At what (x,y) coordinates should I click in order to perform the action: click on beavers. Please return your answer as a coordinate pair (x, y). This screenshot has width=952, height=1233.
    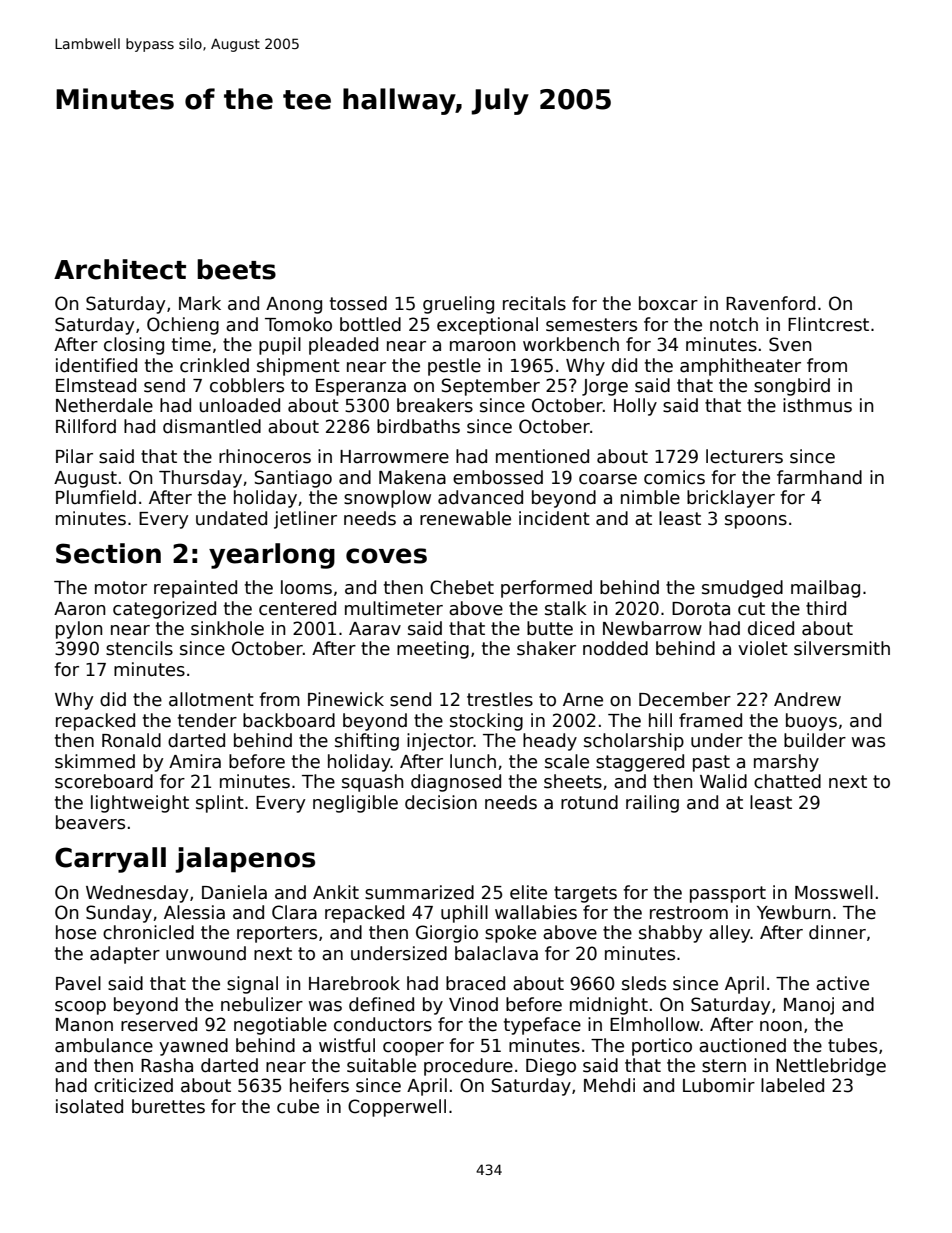
    Looking at the image, I should click on (90, 822).
